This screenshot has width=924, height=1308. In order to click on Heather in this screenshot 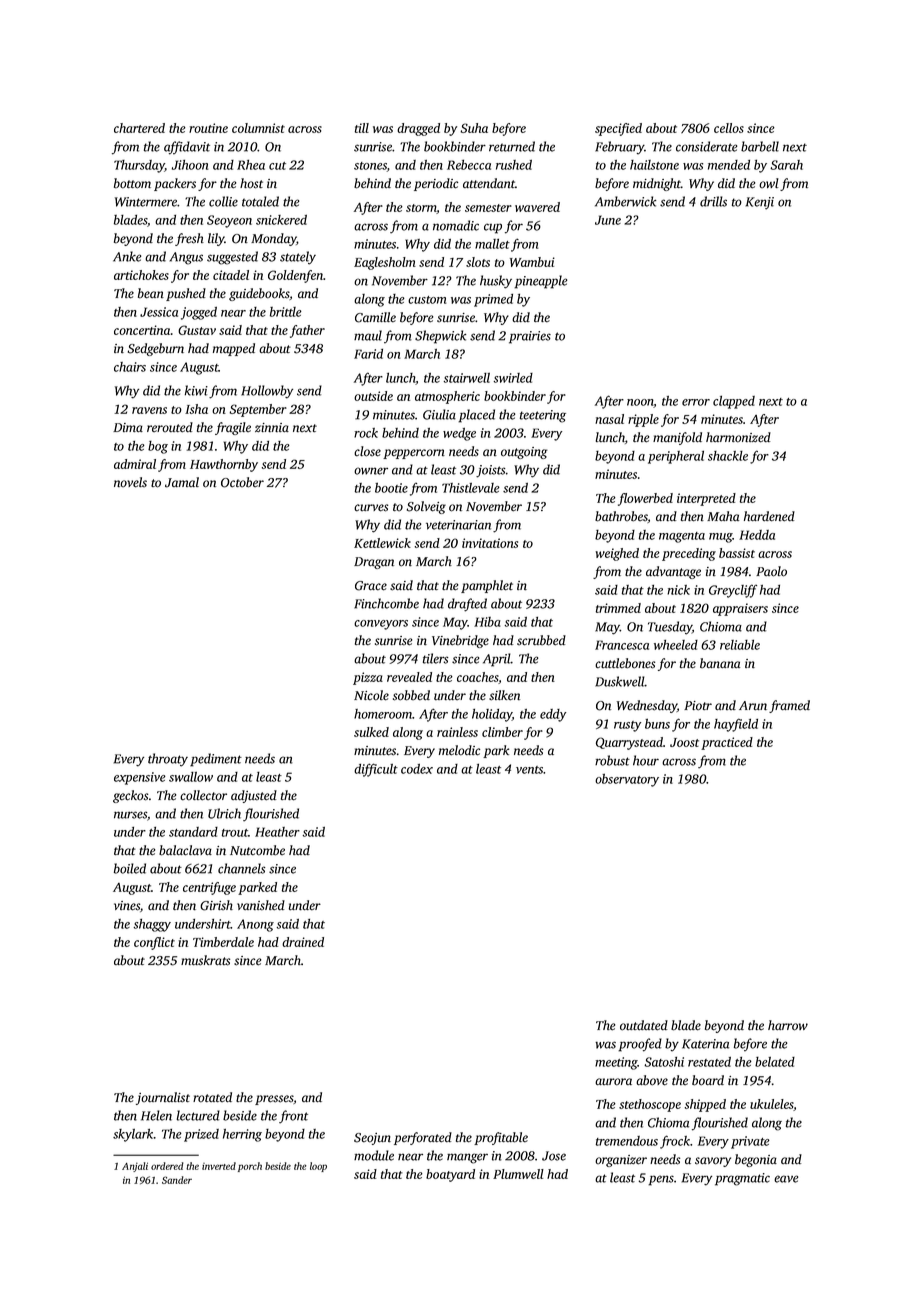, I will do `click(277, 832)`.
